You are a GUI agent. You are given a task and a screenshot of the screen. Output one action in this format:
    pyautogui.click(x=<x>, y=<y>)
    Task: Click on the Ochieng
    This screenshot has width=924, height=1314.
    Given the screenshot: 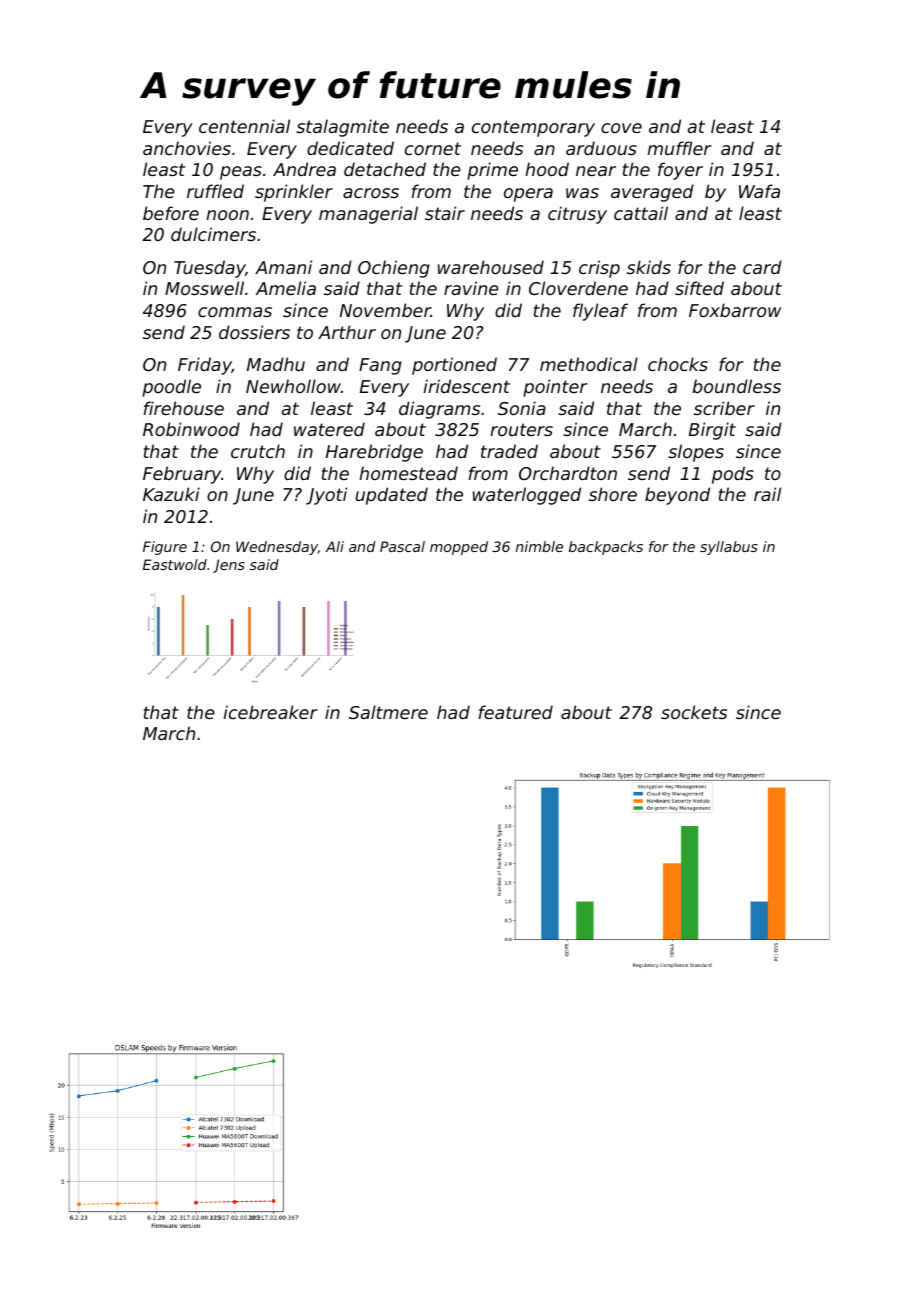 What is the action you would take?
    pyautogui.click(x=394, y=269)
